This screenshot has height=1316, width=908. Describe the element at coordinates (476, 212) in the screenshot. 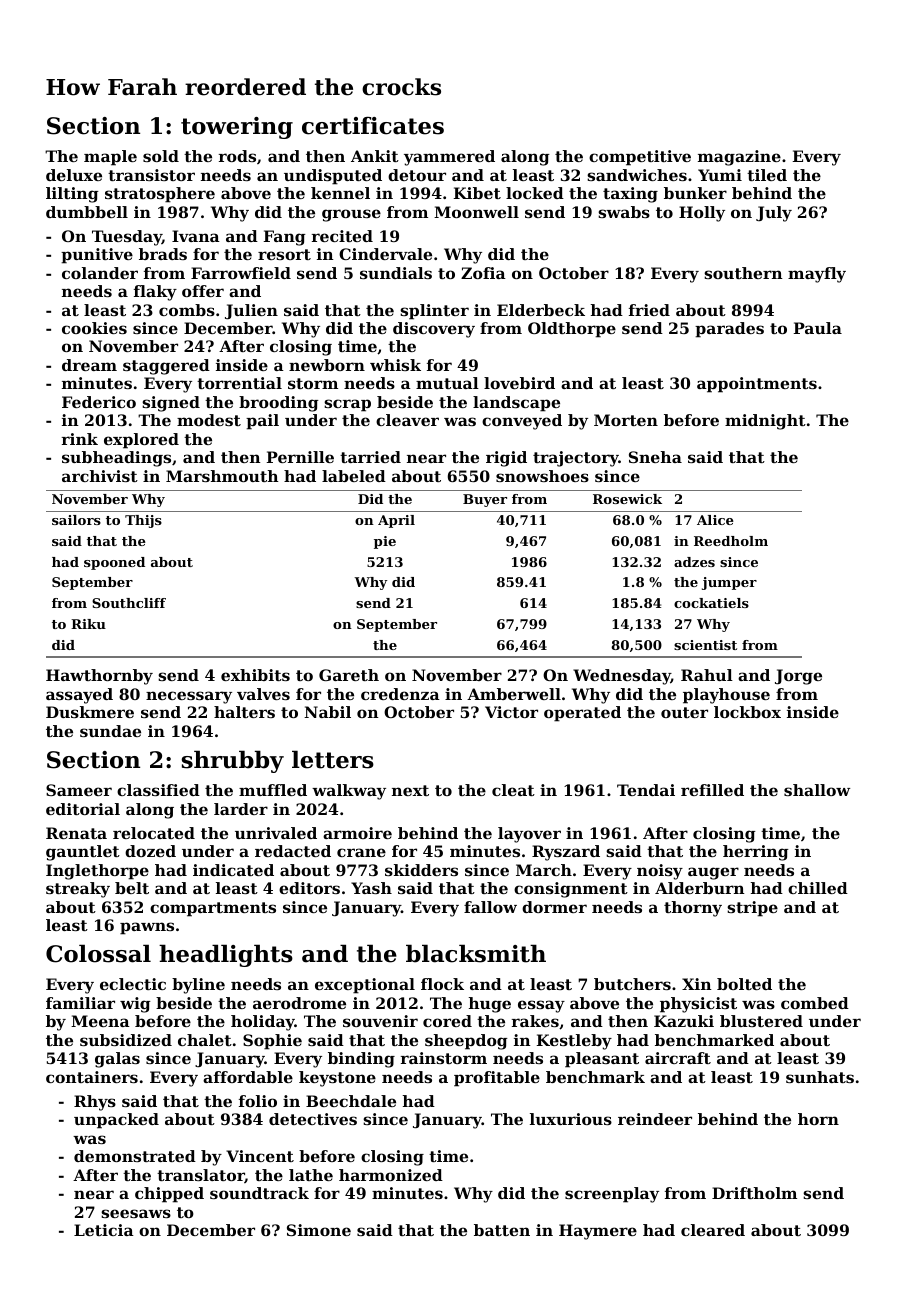

I see `Moonwell` at that location.
